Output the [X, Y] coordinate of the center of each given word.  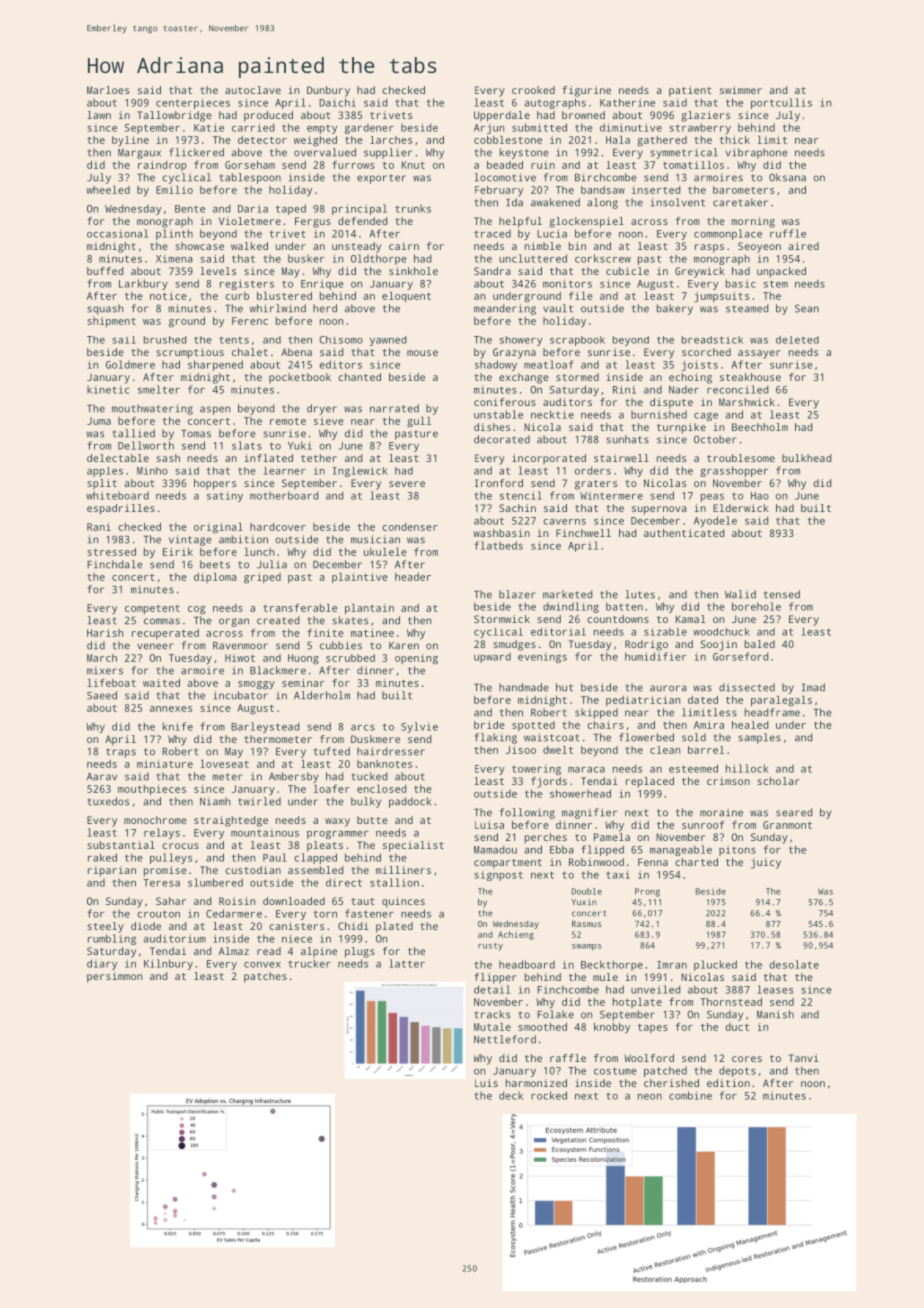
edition [728, 1083]
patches [265, 977]
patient [690, 91]
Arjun [489, 129]
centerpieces [193, 103]
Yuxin [583, 902]
